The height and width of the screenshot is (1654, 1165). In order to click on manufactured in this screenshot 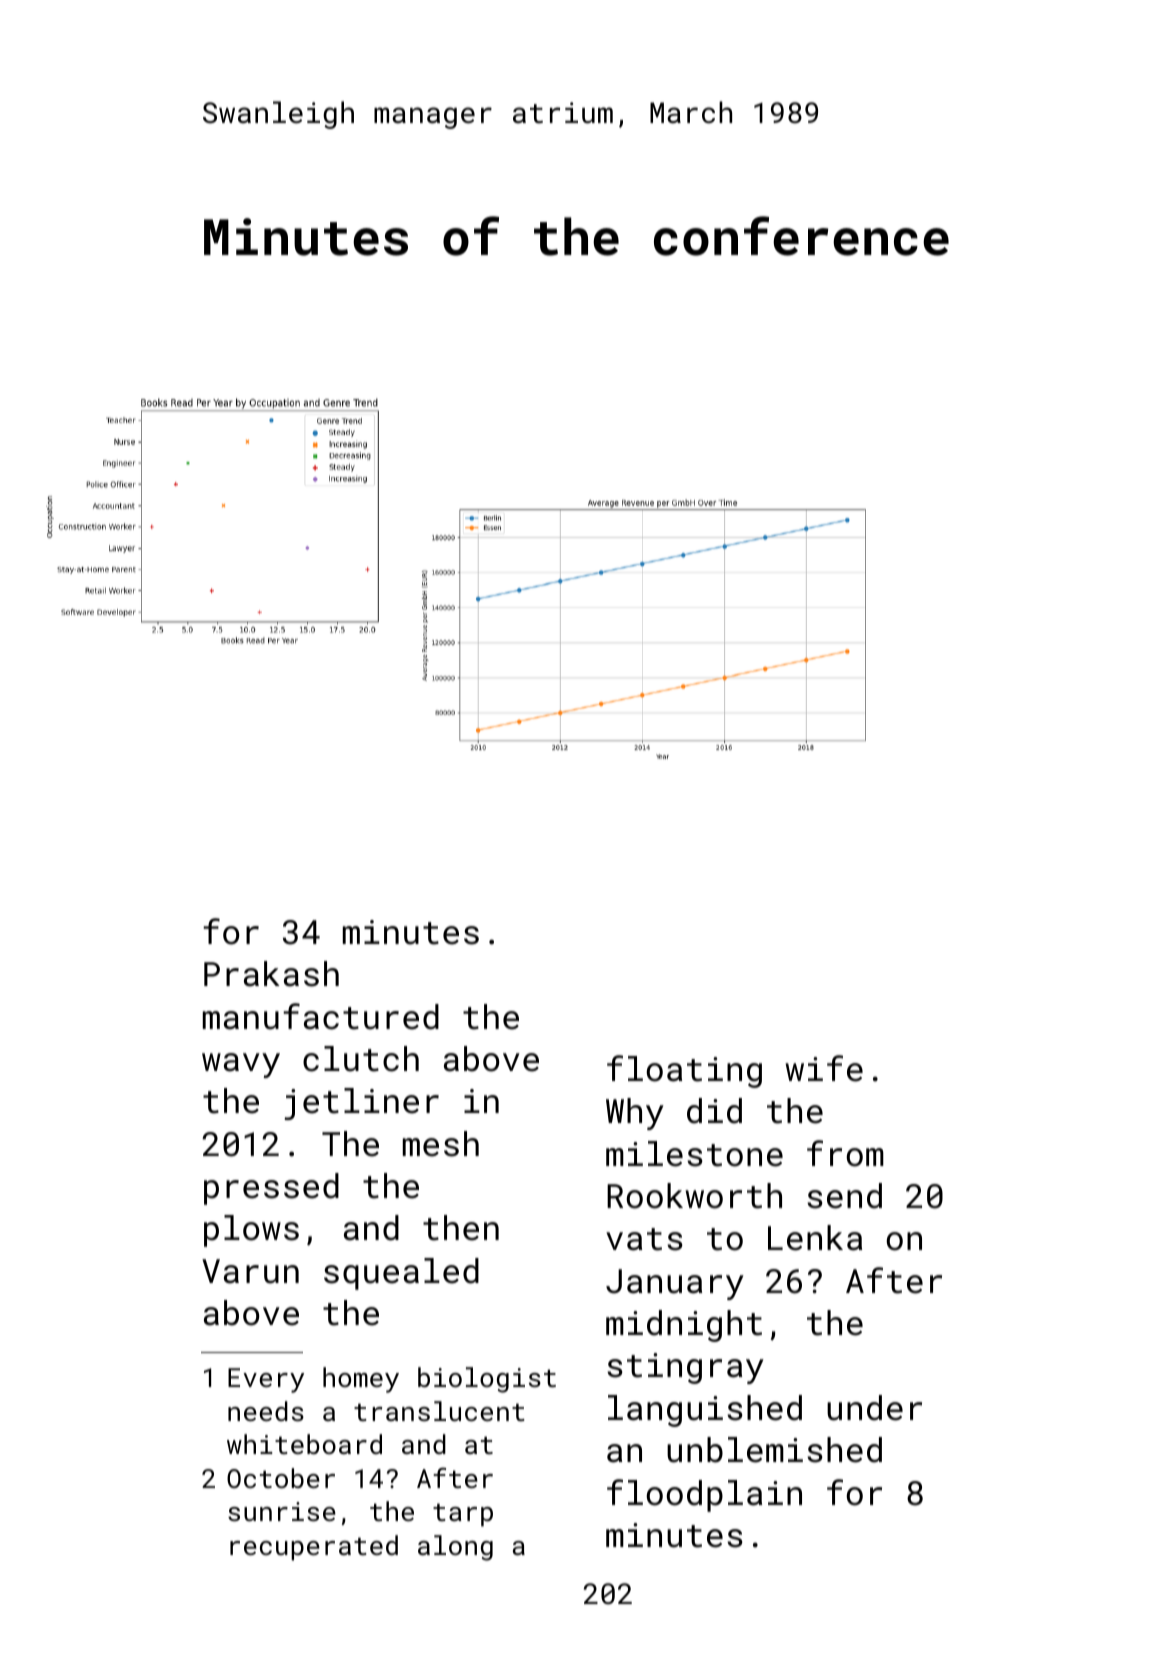, I will do `click(321, 1016)`.
